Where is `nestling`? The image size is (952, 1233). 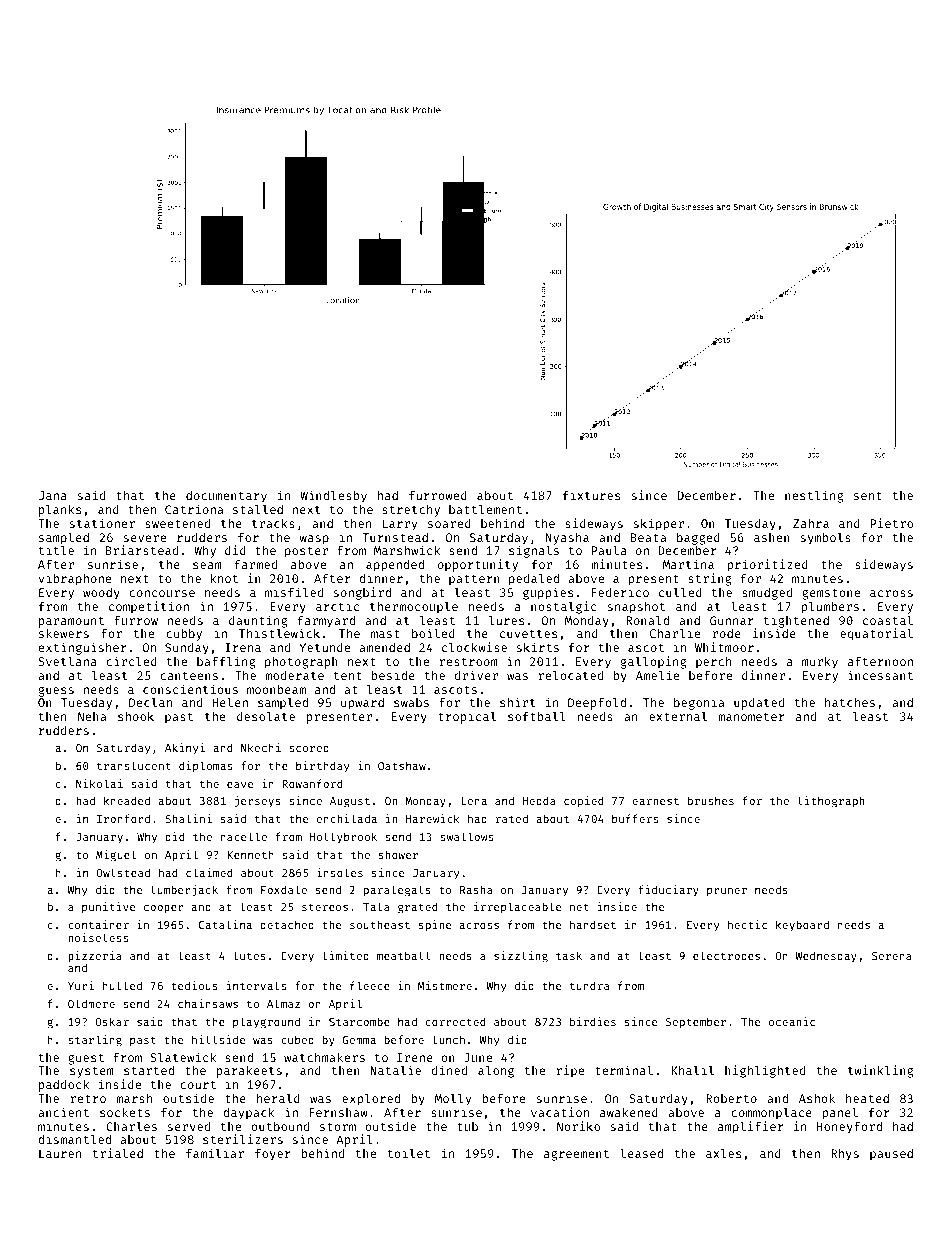
nestling is located at coordinates (814, 496).
